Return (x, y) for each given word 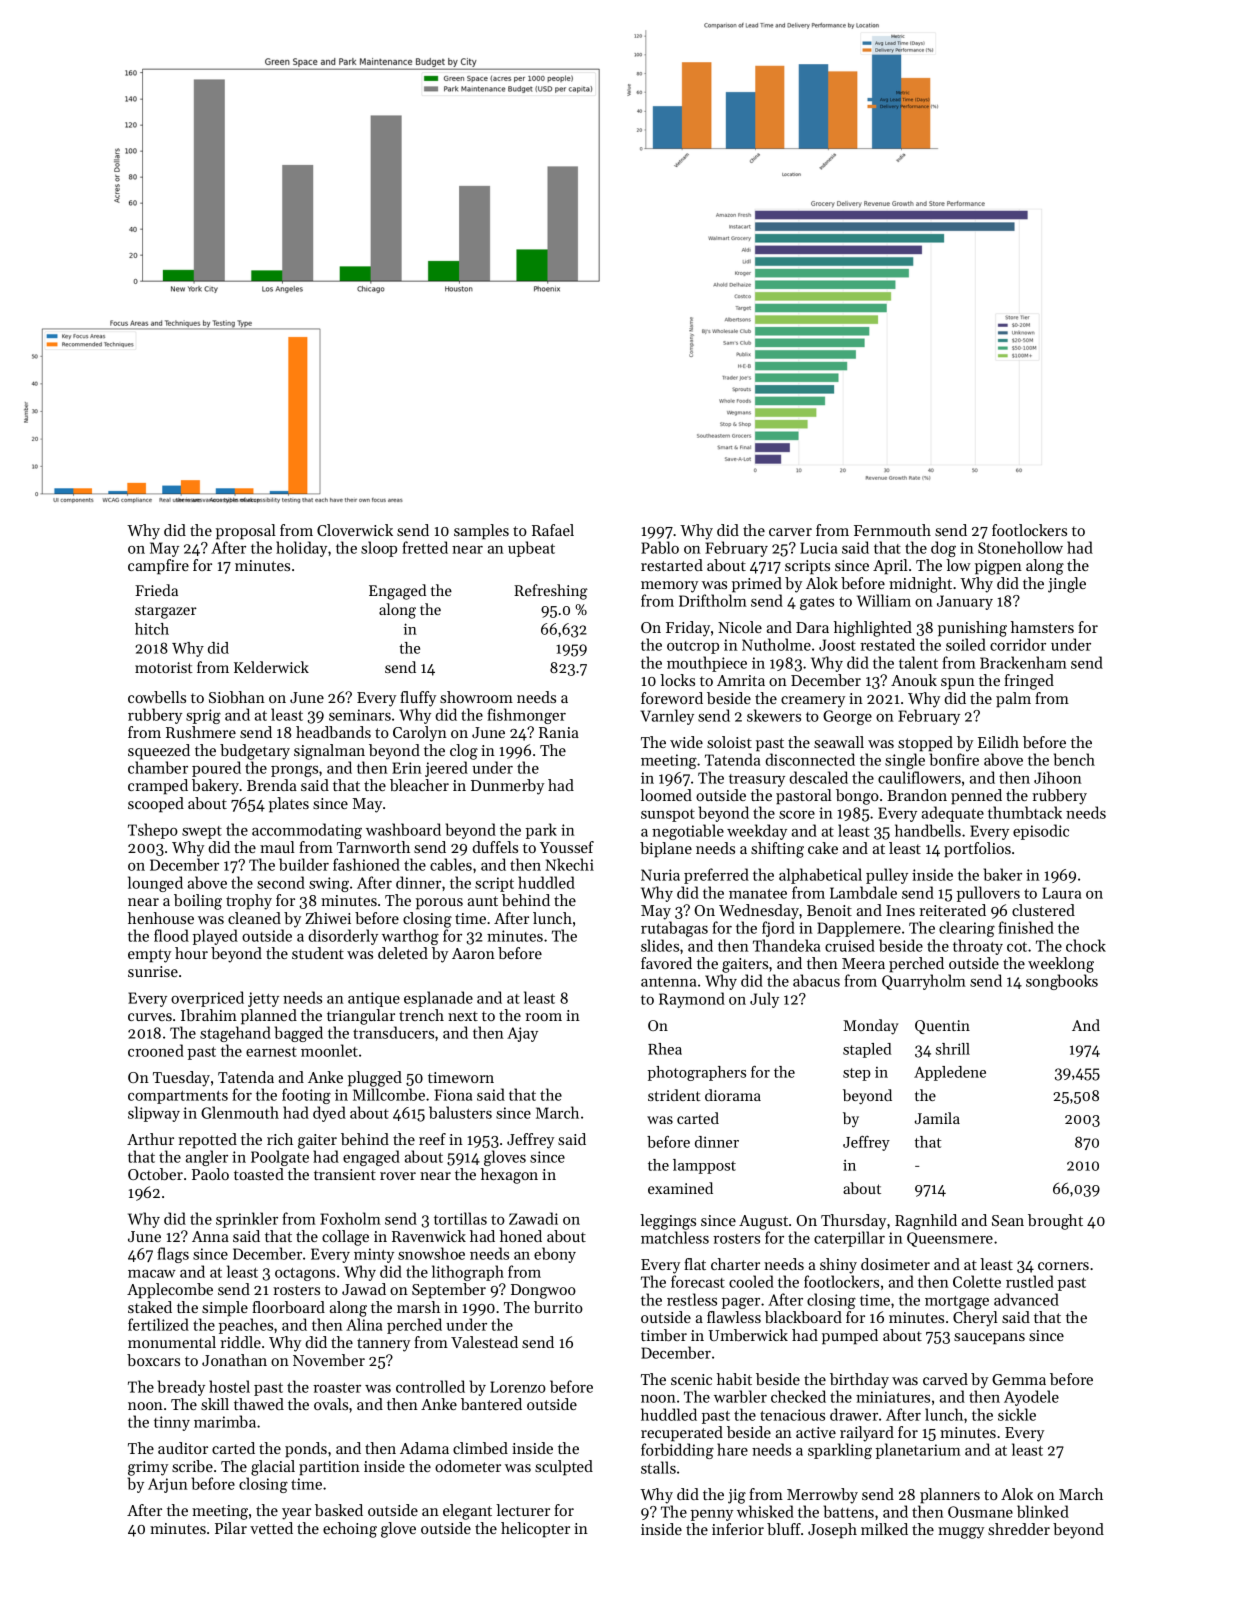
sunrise (153, 971)
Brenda (272, 785)
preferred (716, 876)
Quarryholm (924, 982)
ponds (306, 1450)
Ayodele (1031, 1398)
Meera (863, 963)
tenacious (792, 1415)
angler (207, 1158)
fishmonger (526, 716)
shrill (953, 1049)
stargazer (166, 612)
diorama (733, 1095)
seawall (839, 742)
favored (666, 963)
